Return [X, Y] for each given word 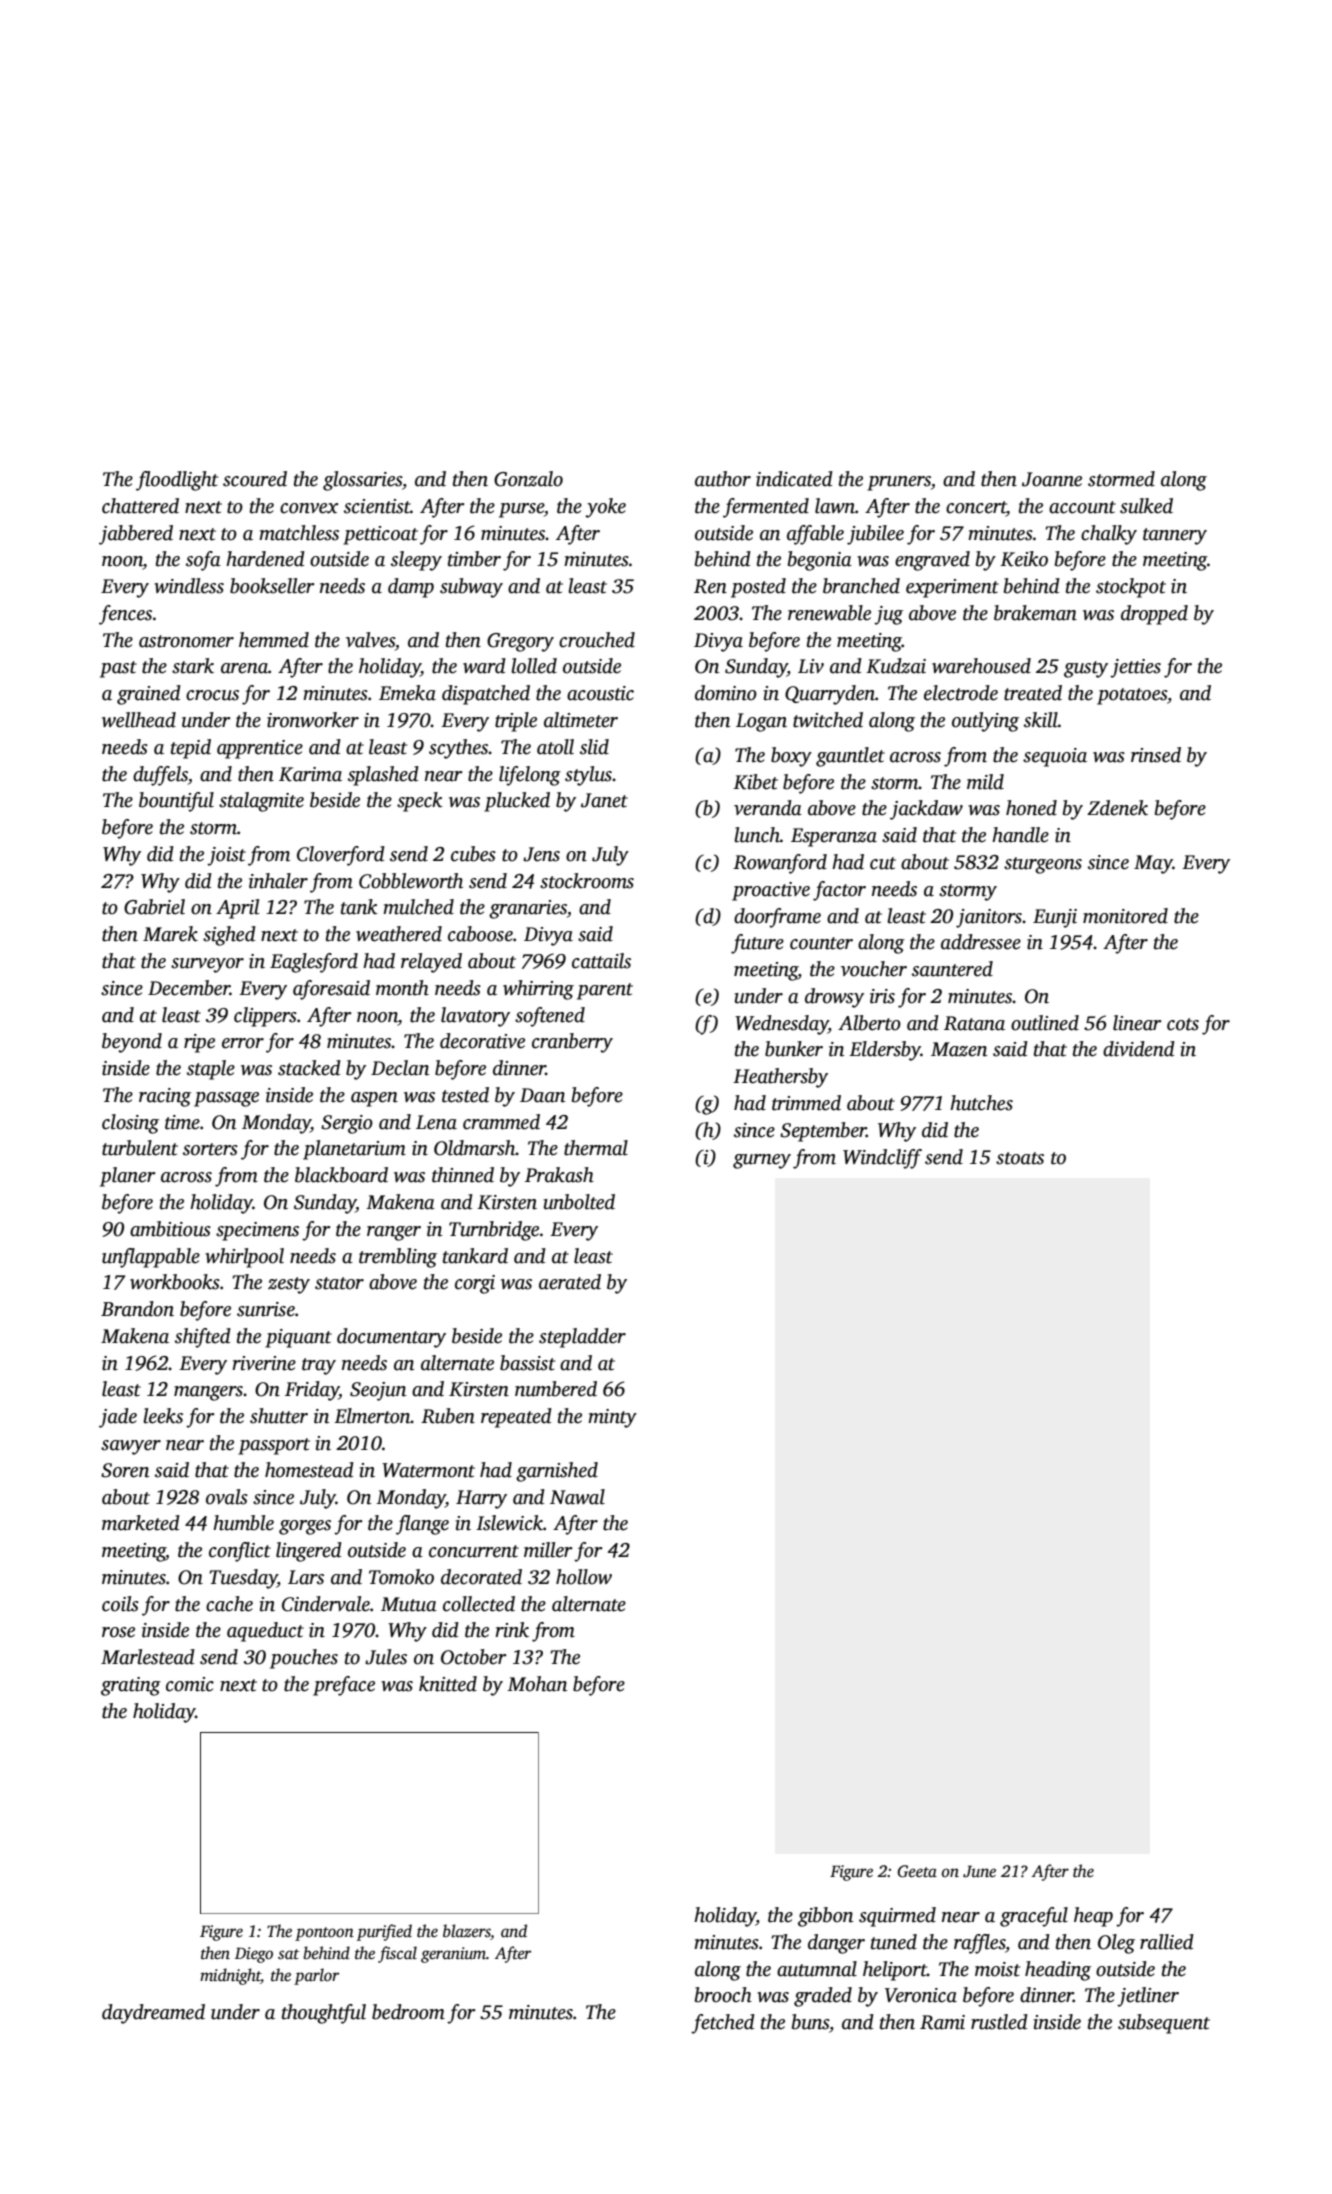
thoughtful [324, 2014]
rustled [999, 2022]
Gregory [520, 642]
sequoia [1055, 757]
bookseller [272, 586]
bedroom [408, 2012]
